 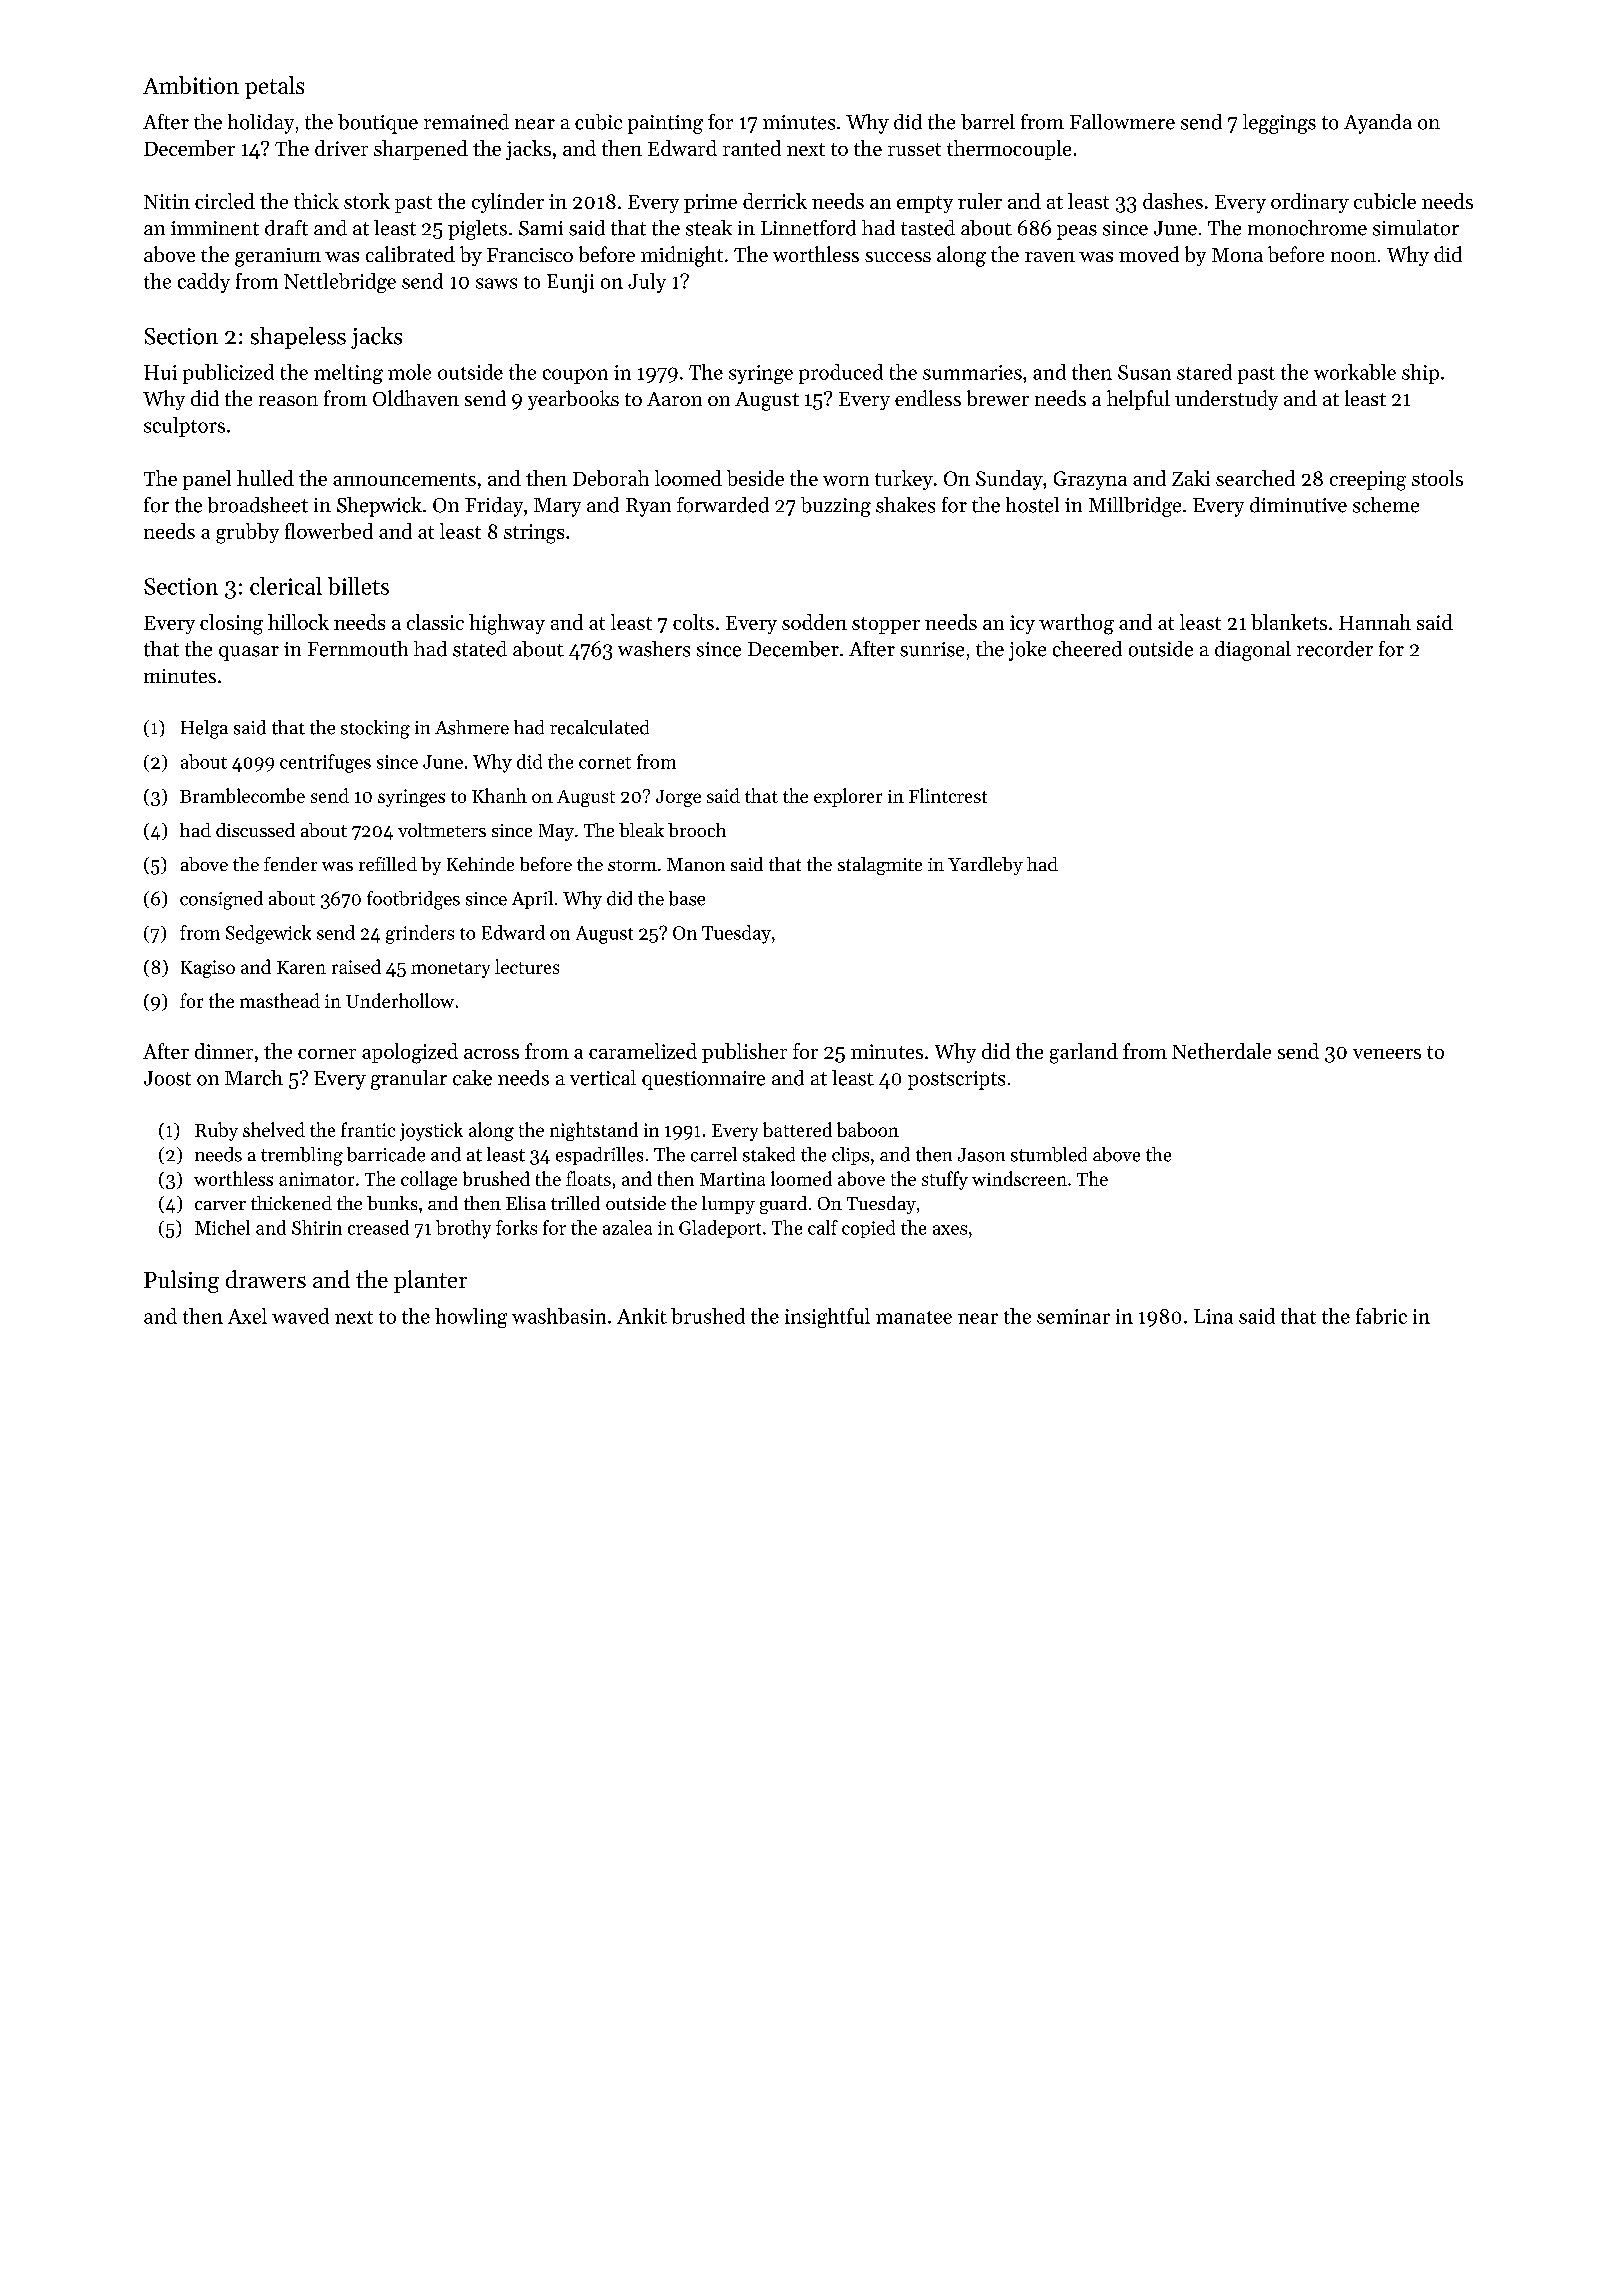 What do you see at coordinates (255, 830) in the page?
I see `discussed` at bounding box center [255, 830].
